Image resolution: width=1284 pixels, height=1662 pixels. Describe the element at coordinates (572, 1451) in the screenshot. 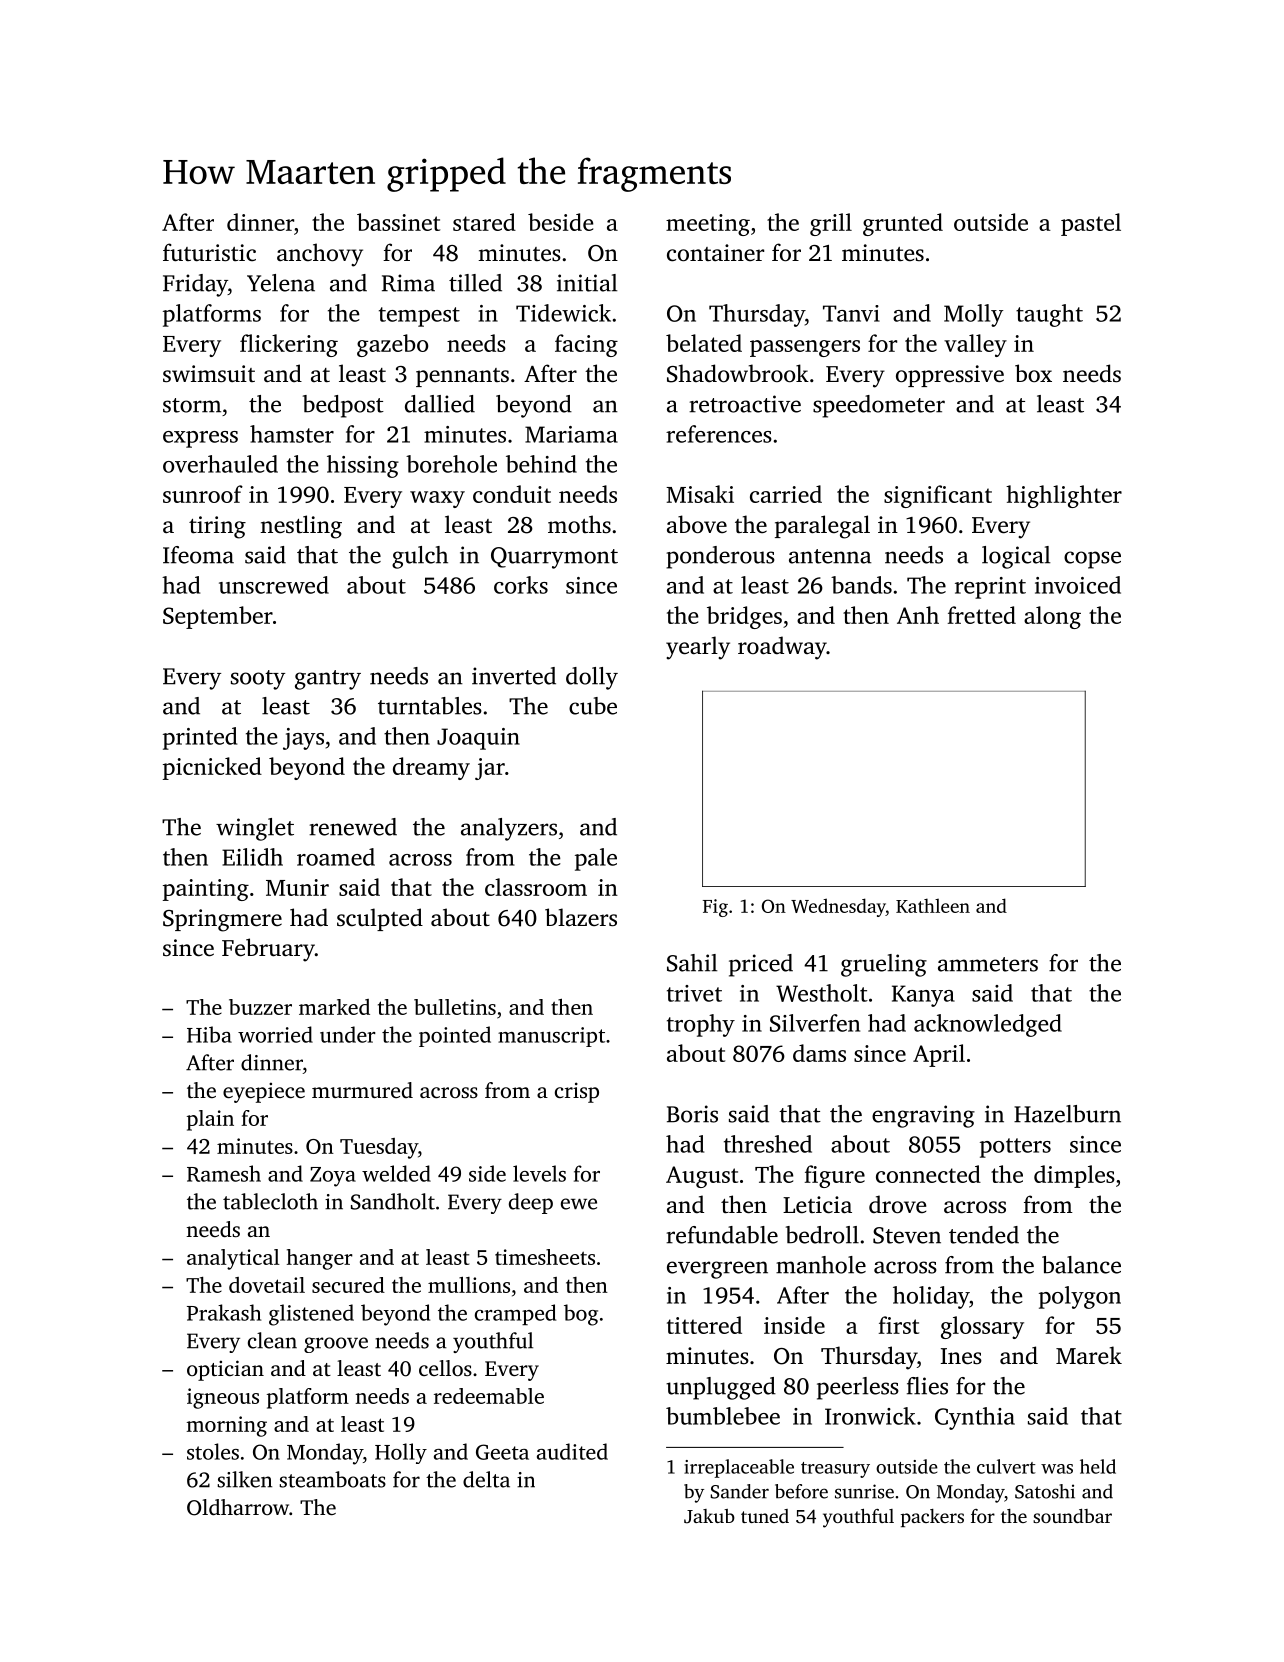

I see `audited` at that location.
